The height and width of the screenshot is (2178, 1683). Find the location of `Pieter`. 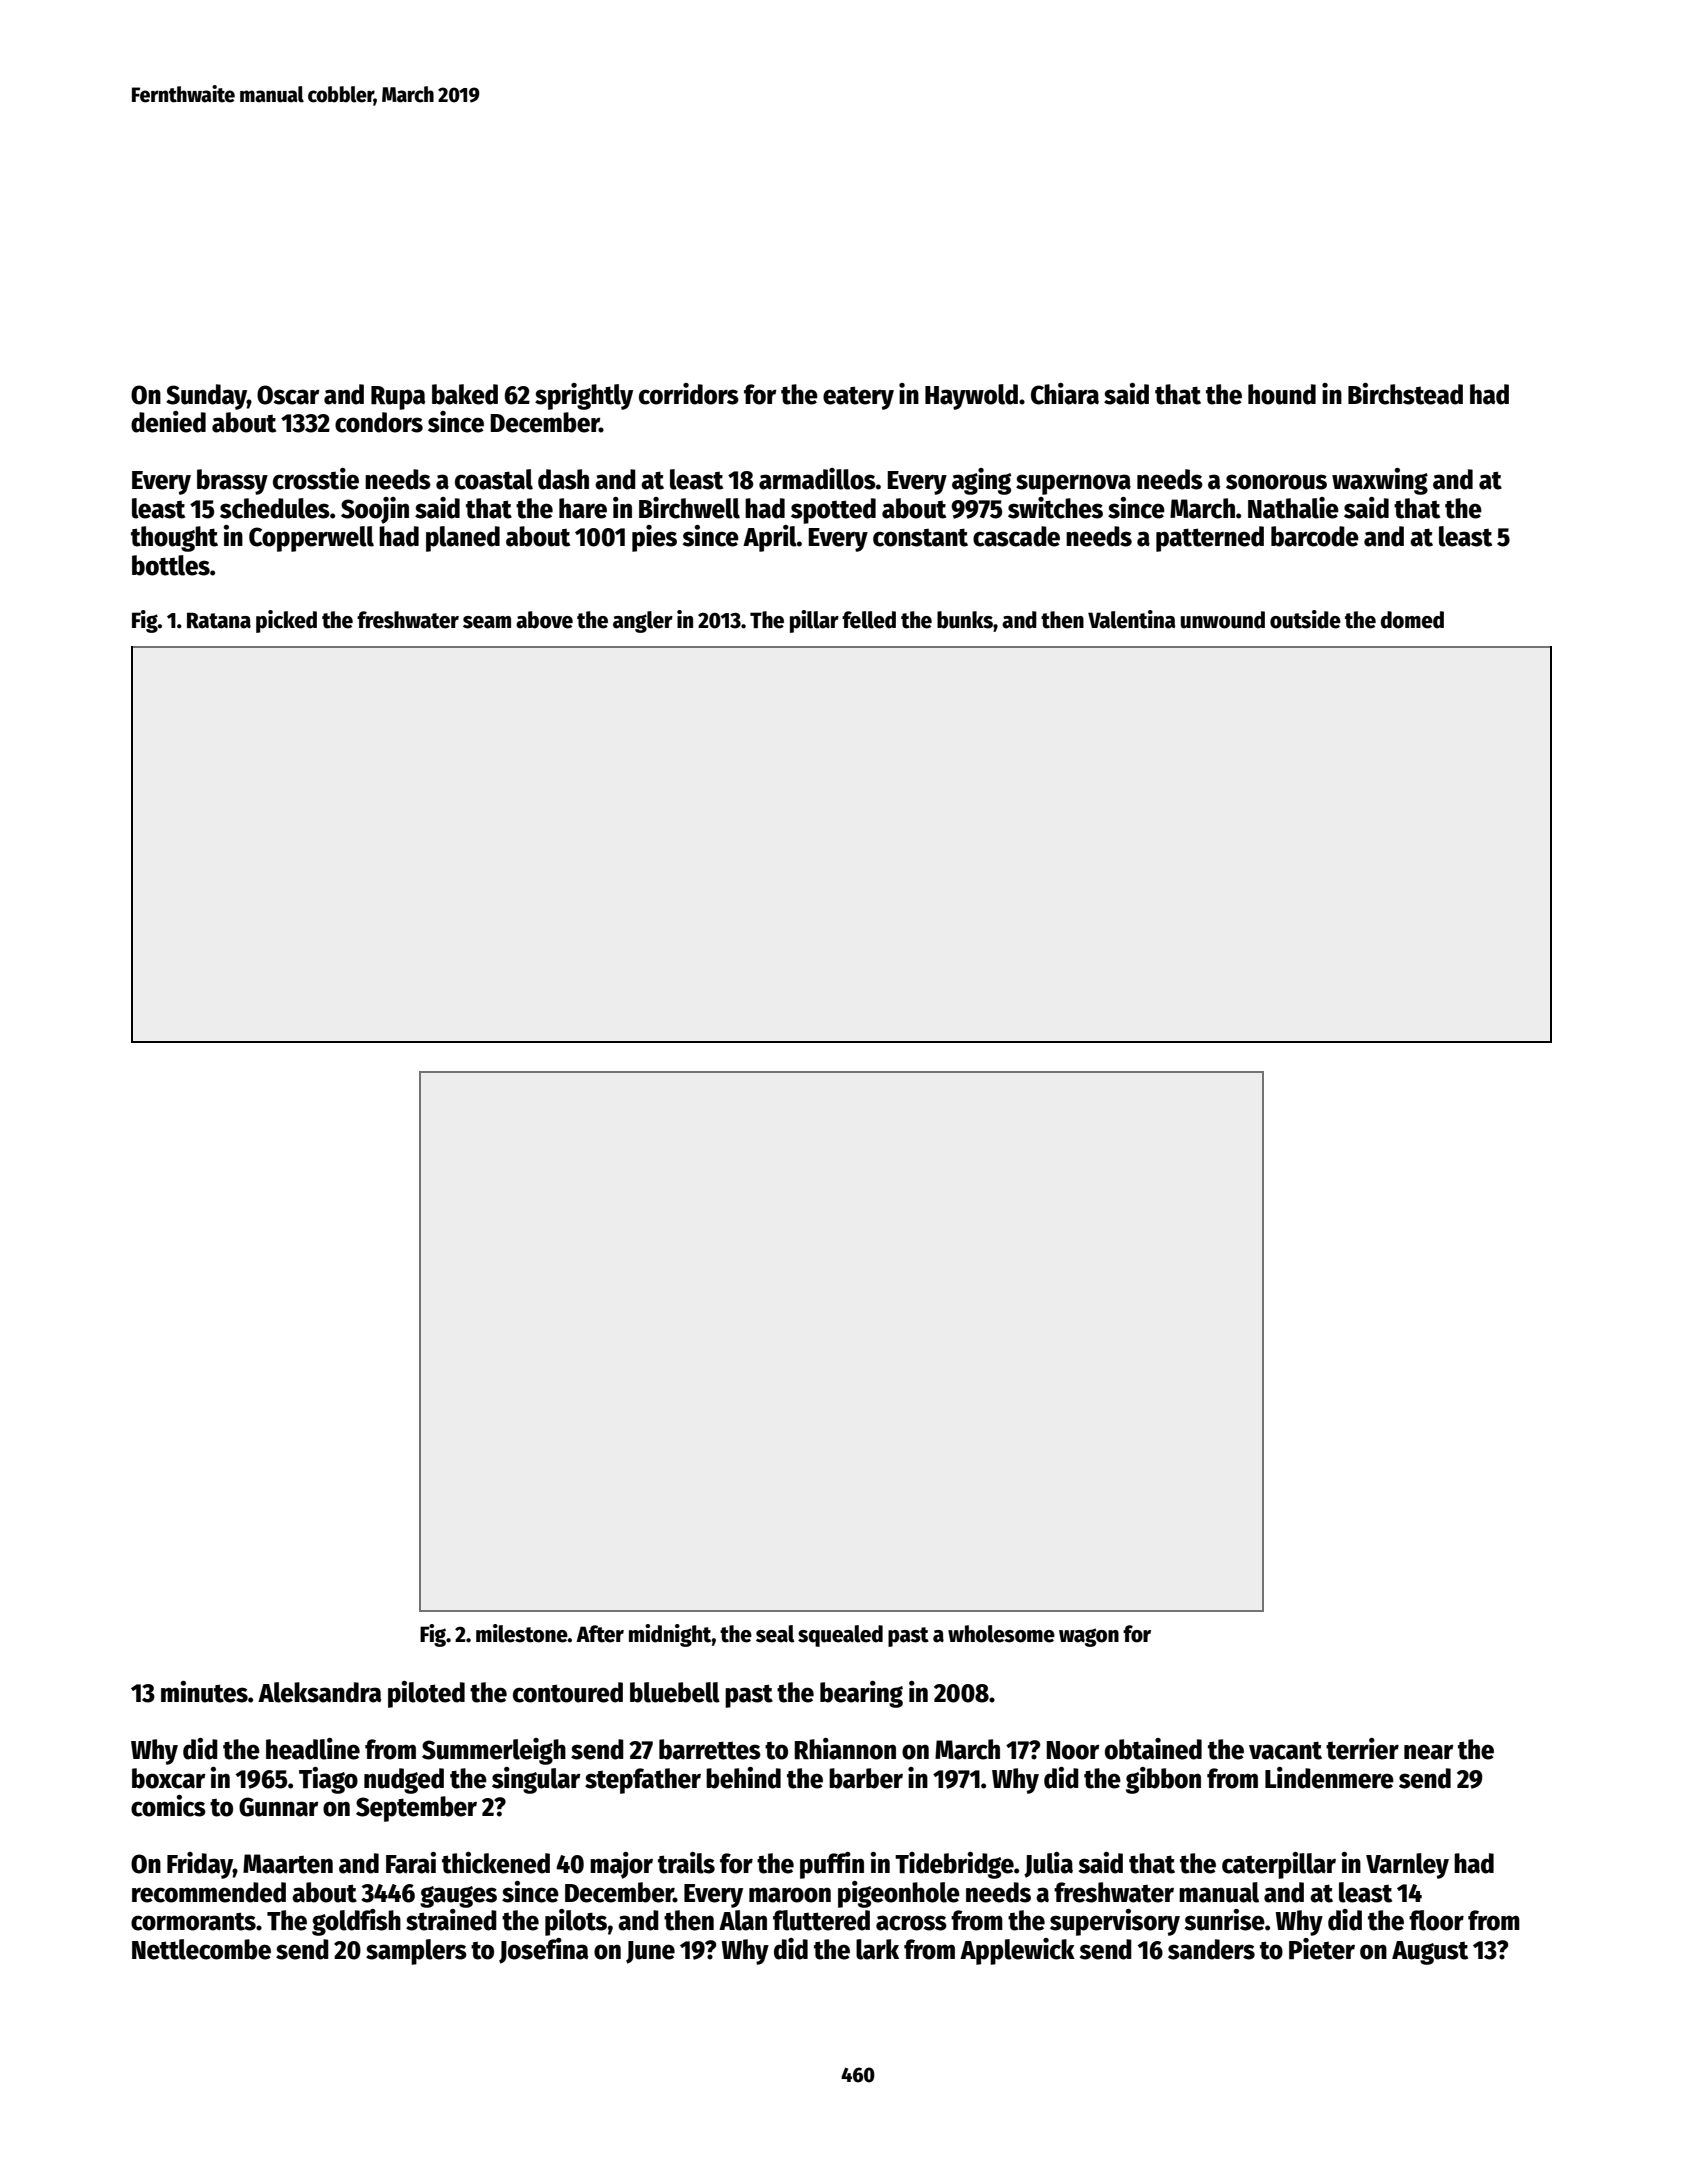

Pieter is located at coordinates (1322, 1949).
